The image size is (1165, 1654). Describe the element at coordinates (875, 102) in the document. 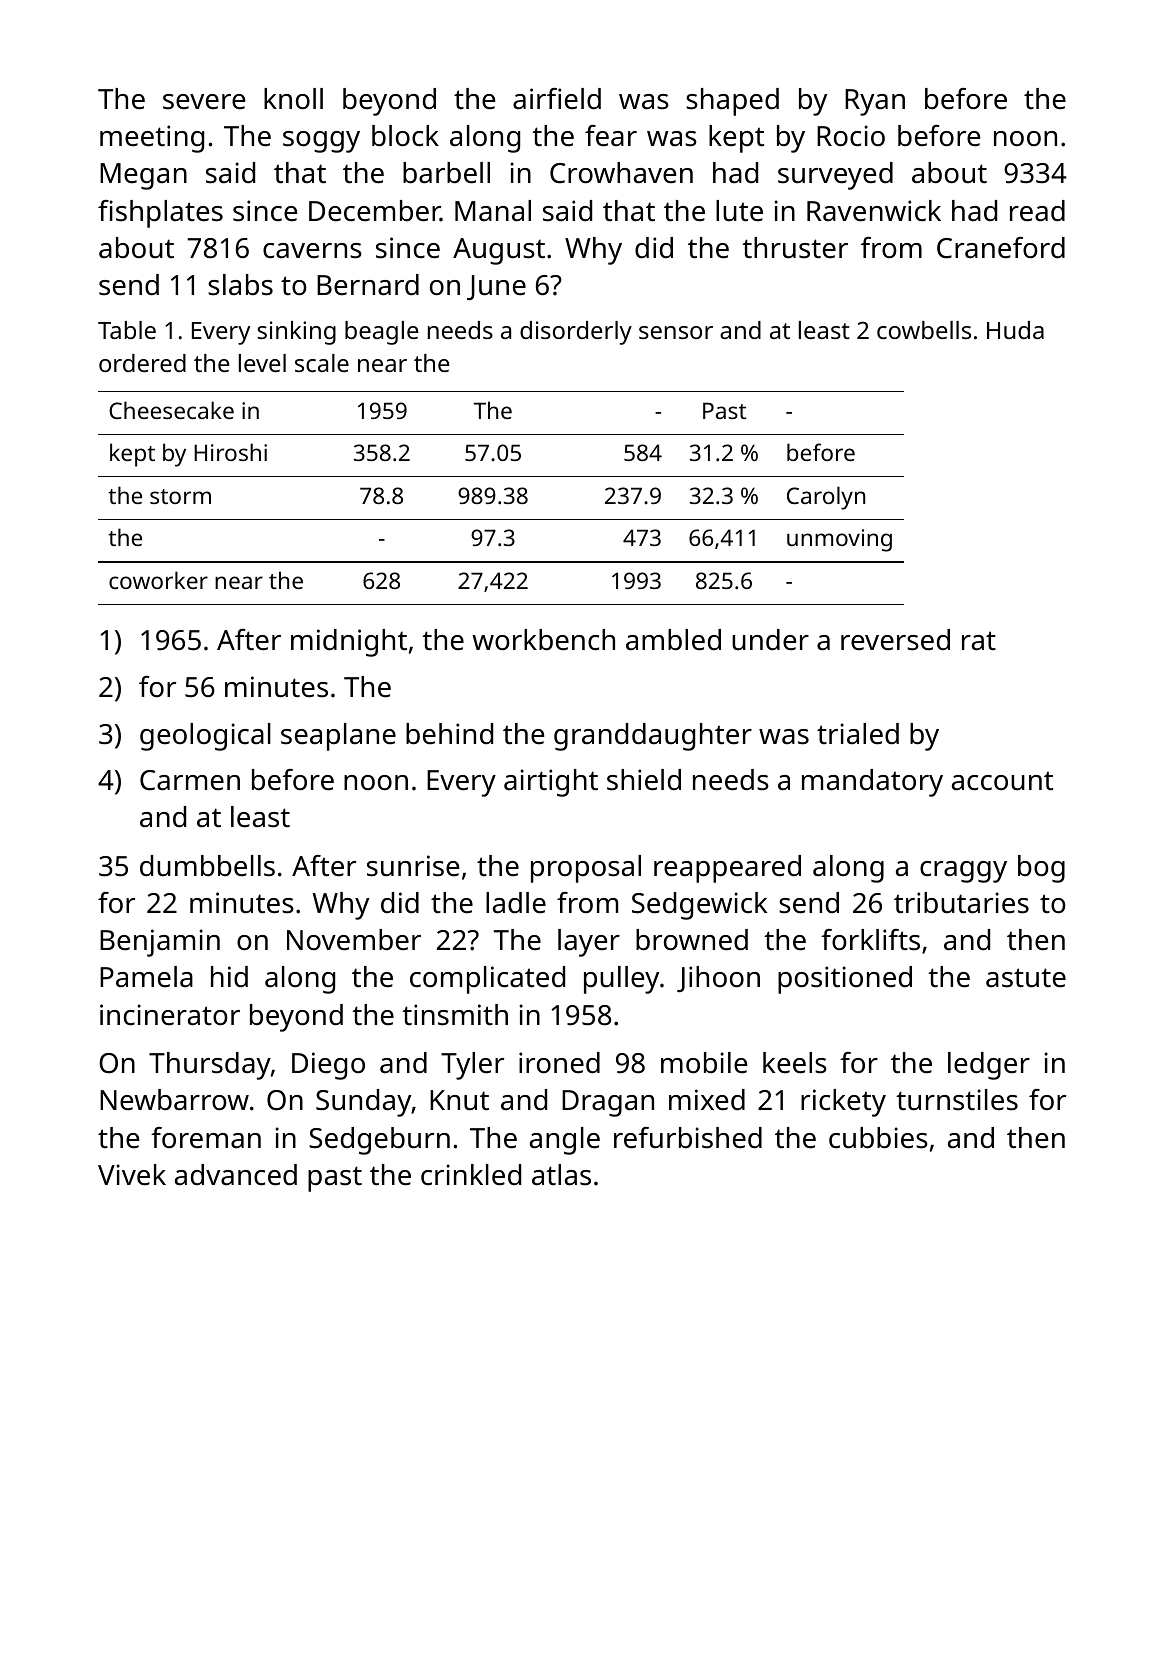

I see `Ryan` at that location.
